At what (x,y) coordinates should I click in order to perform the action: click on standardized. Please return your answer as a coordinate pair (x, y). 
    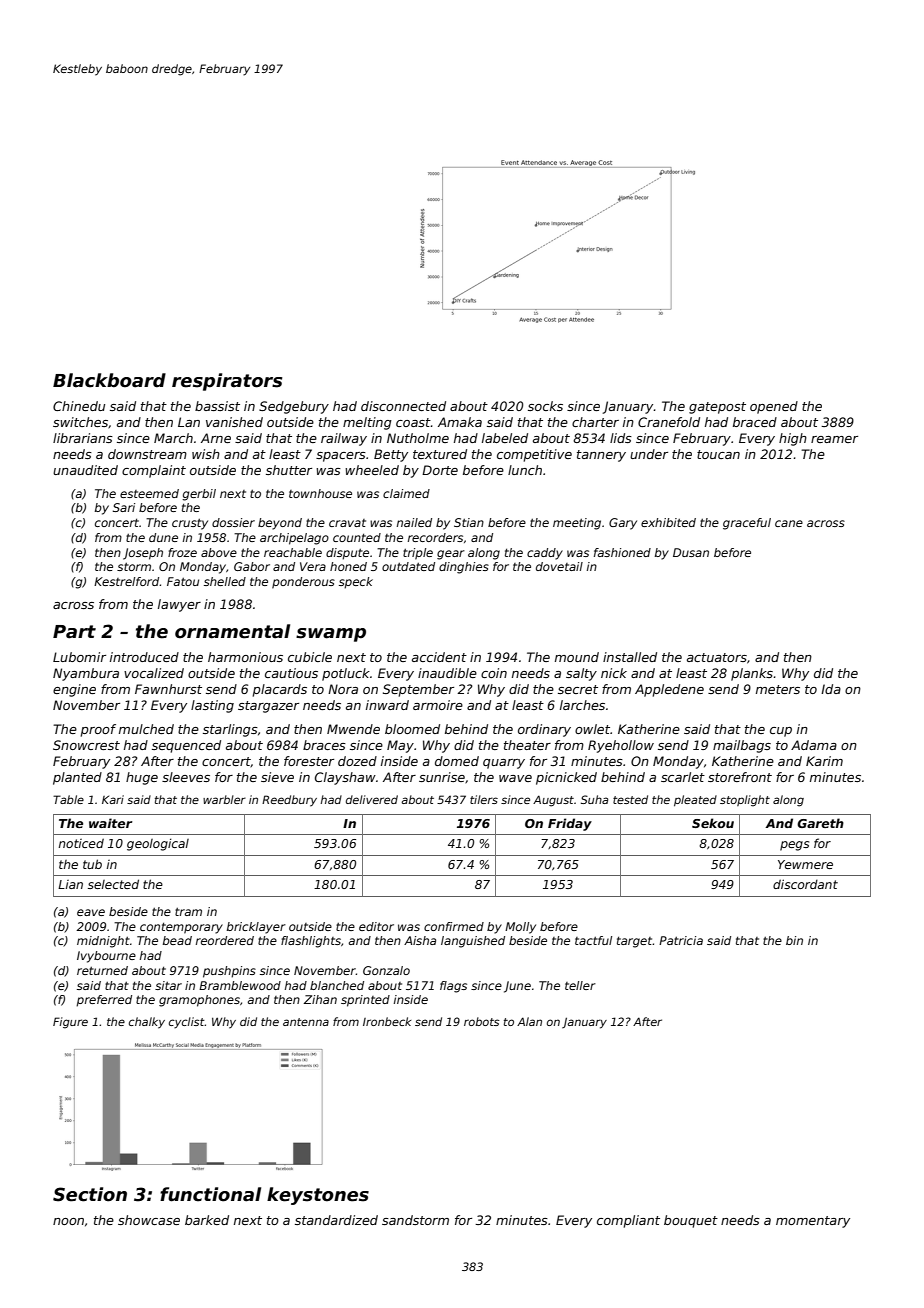
    Looking at the image, I should click on (336, 1220).
